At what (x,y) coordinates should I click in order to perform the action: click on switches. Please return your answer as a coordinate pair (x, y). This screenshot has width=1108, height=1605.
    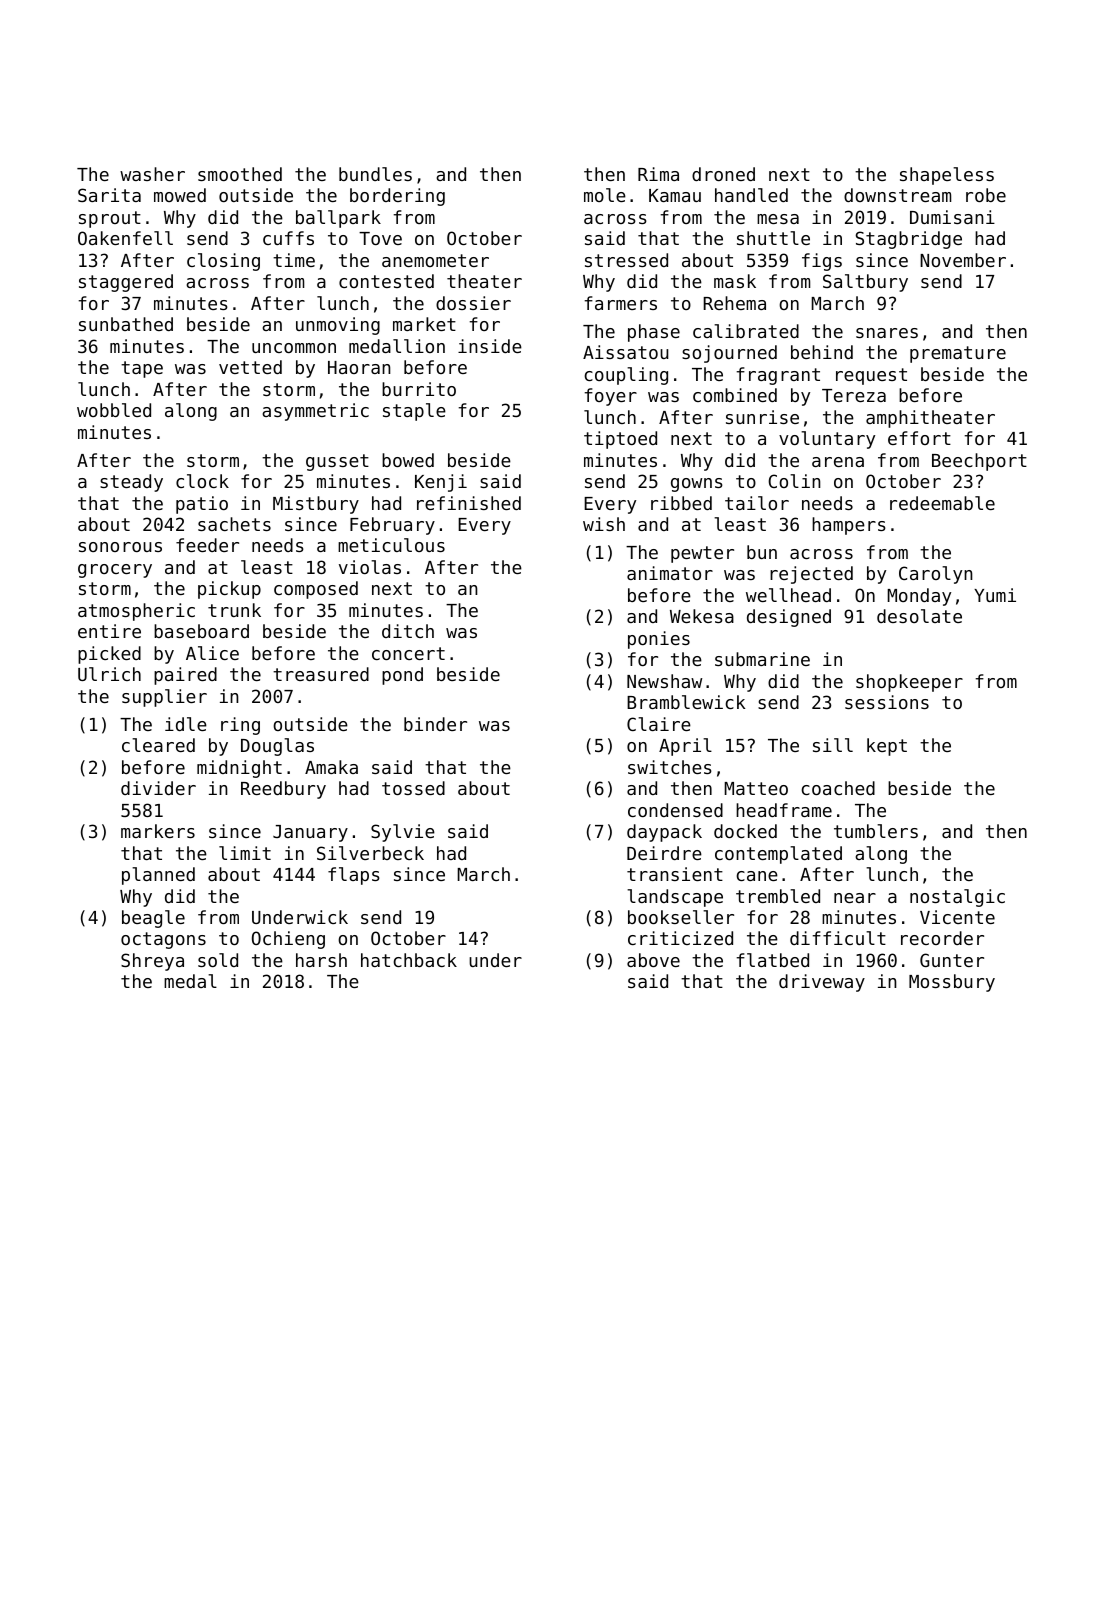
    Looking at the image, I should click on (670, 767).
